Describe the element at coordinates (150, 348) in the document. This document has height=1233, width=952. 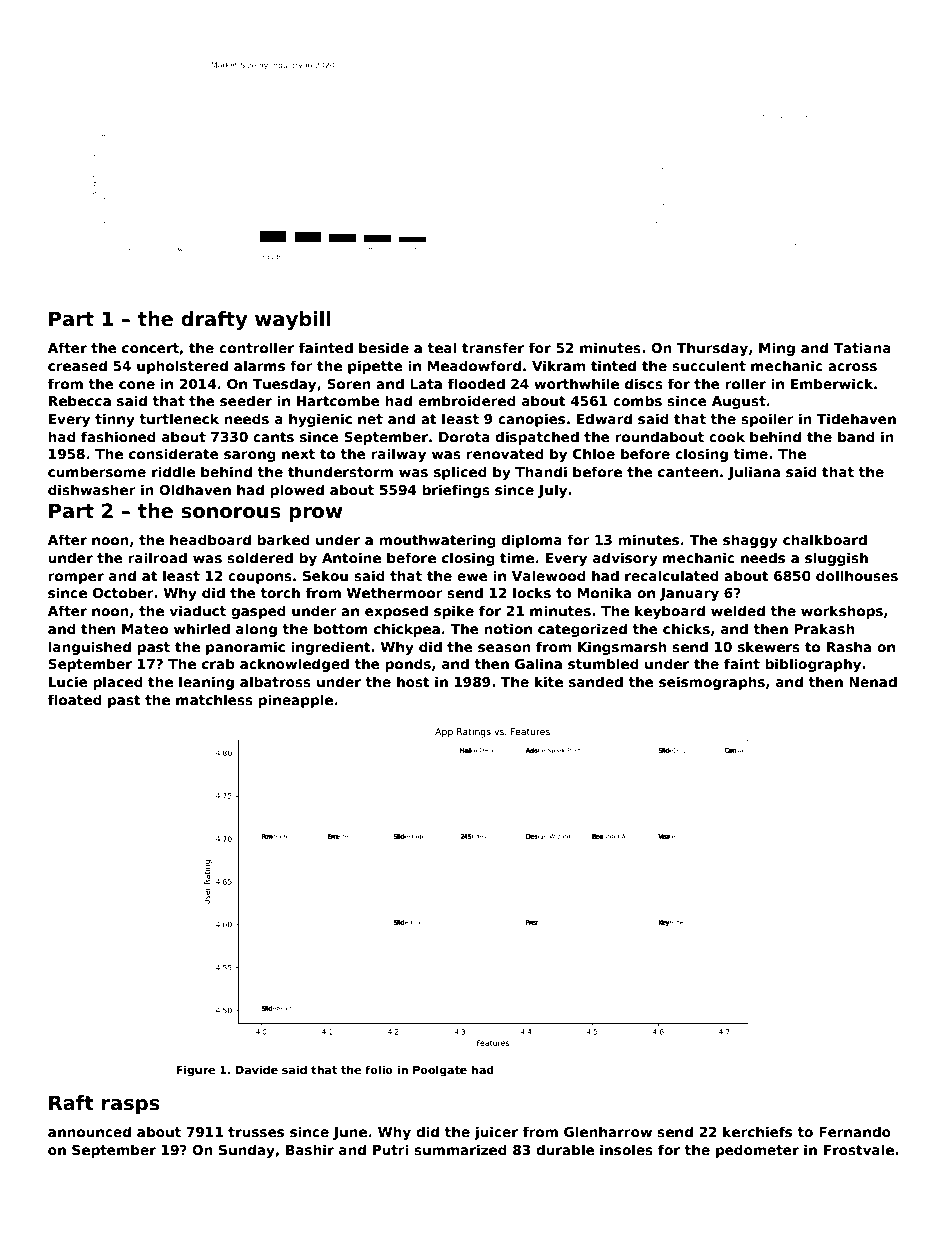
I see `concert` at that location.
